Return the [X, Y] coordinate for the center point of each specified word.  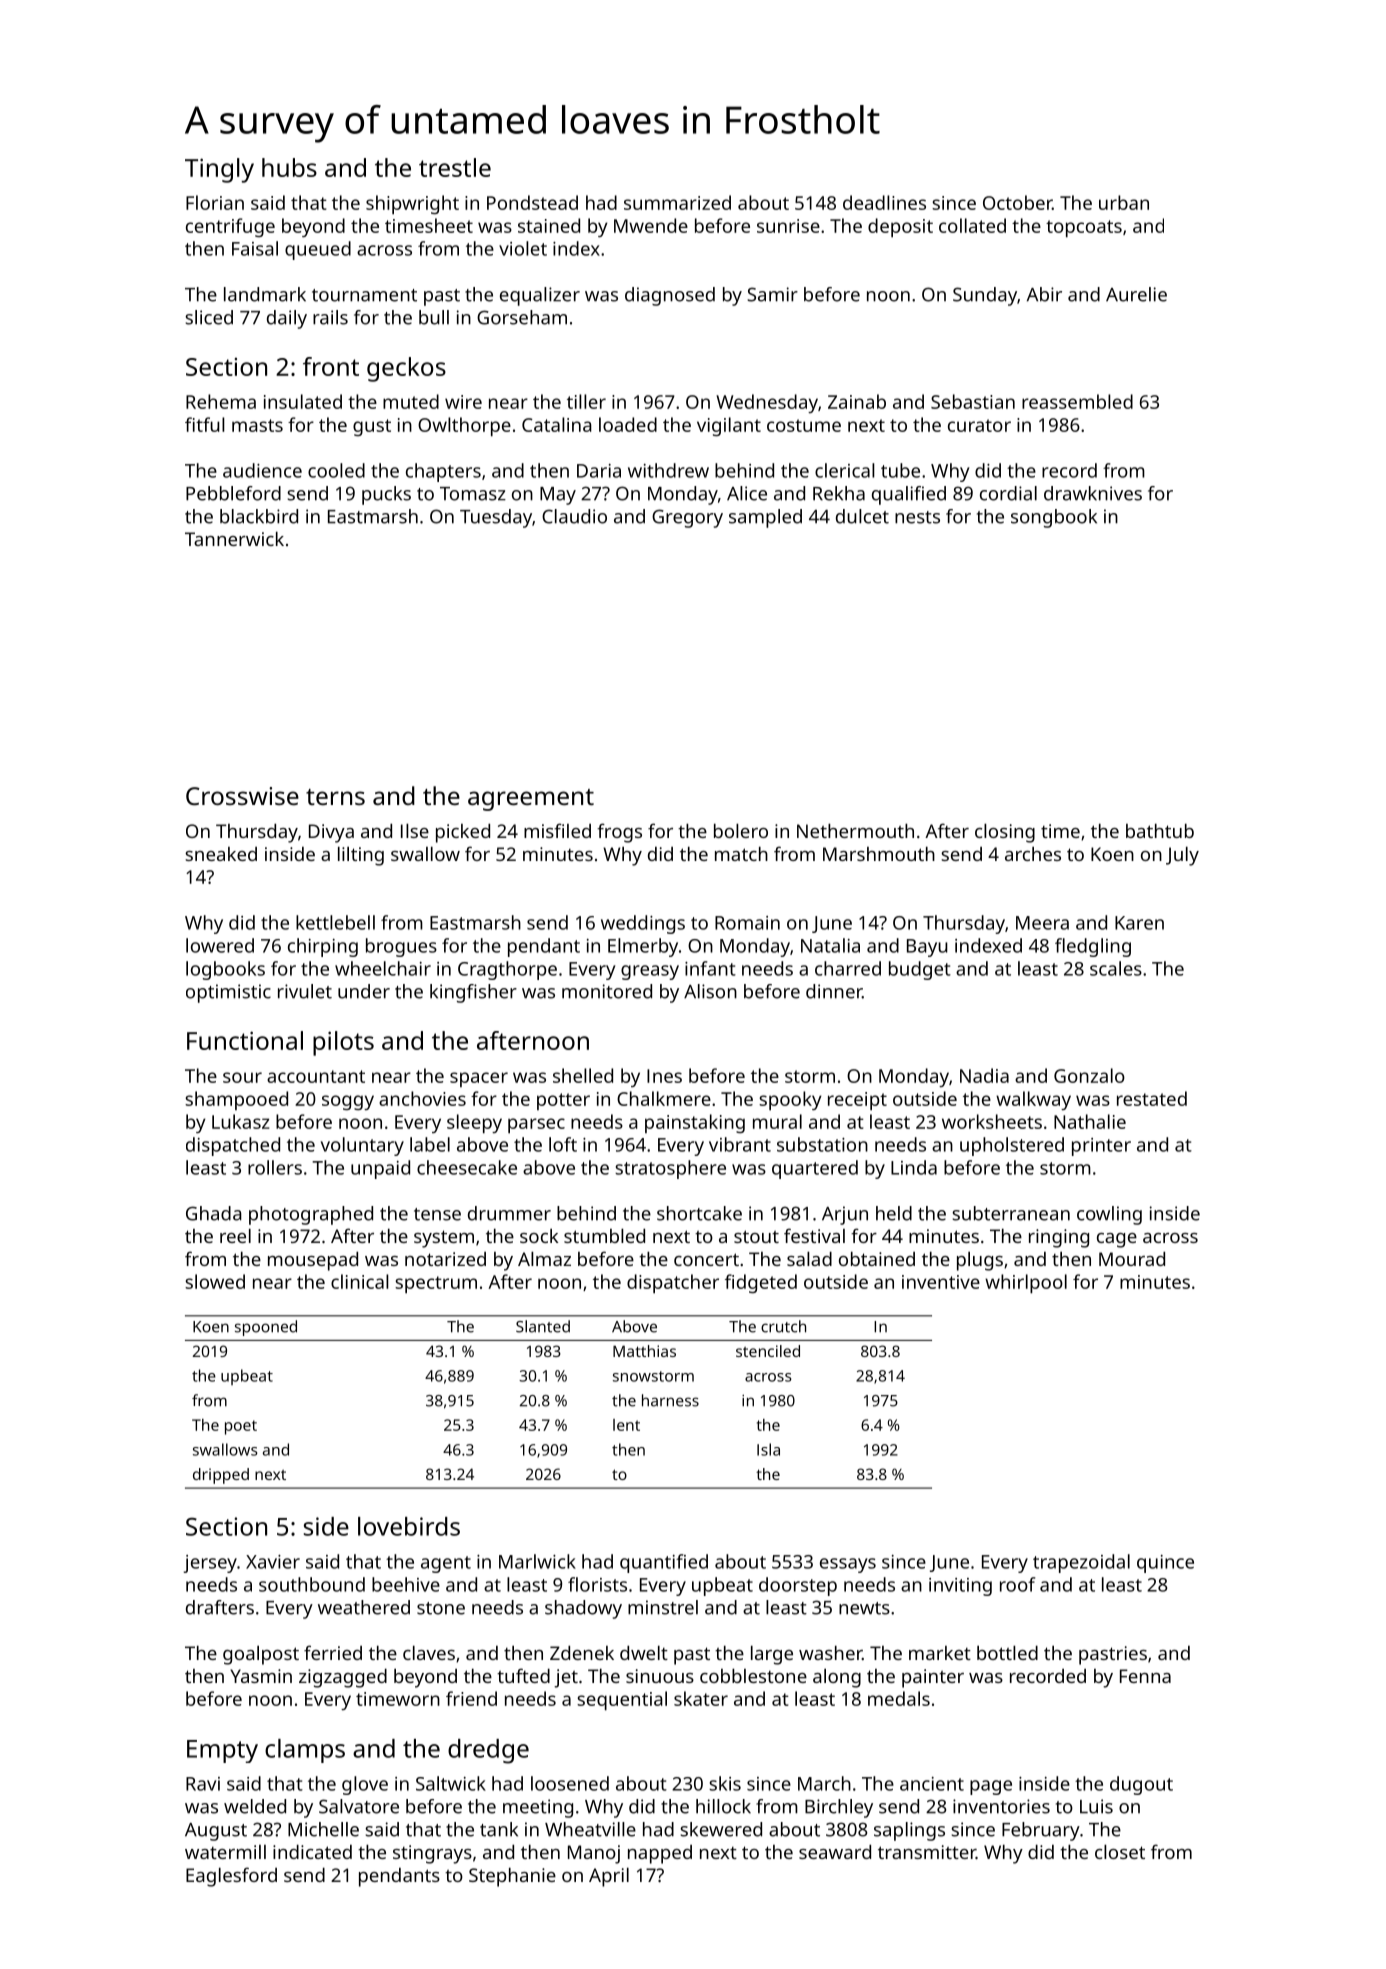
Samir [772, 294]
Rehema [221, 401]
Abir [1044, 294]
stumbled [604, 1235]
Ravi [203, 1784]
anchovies [422, 1098]
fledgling [1093, 947]
